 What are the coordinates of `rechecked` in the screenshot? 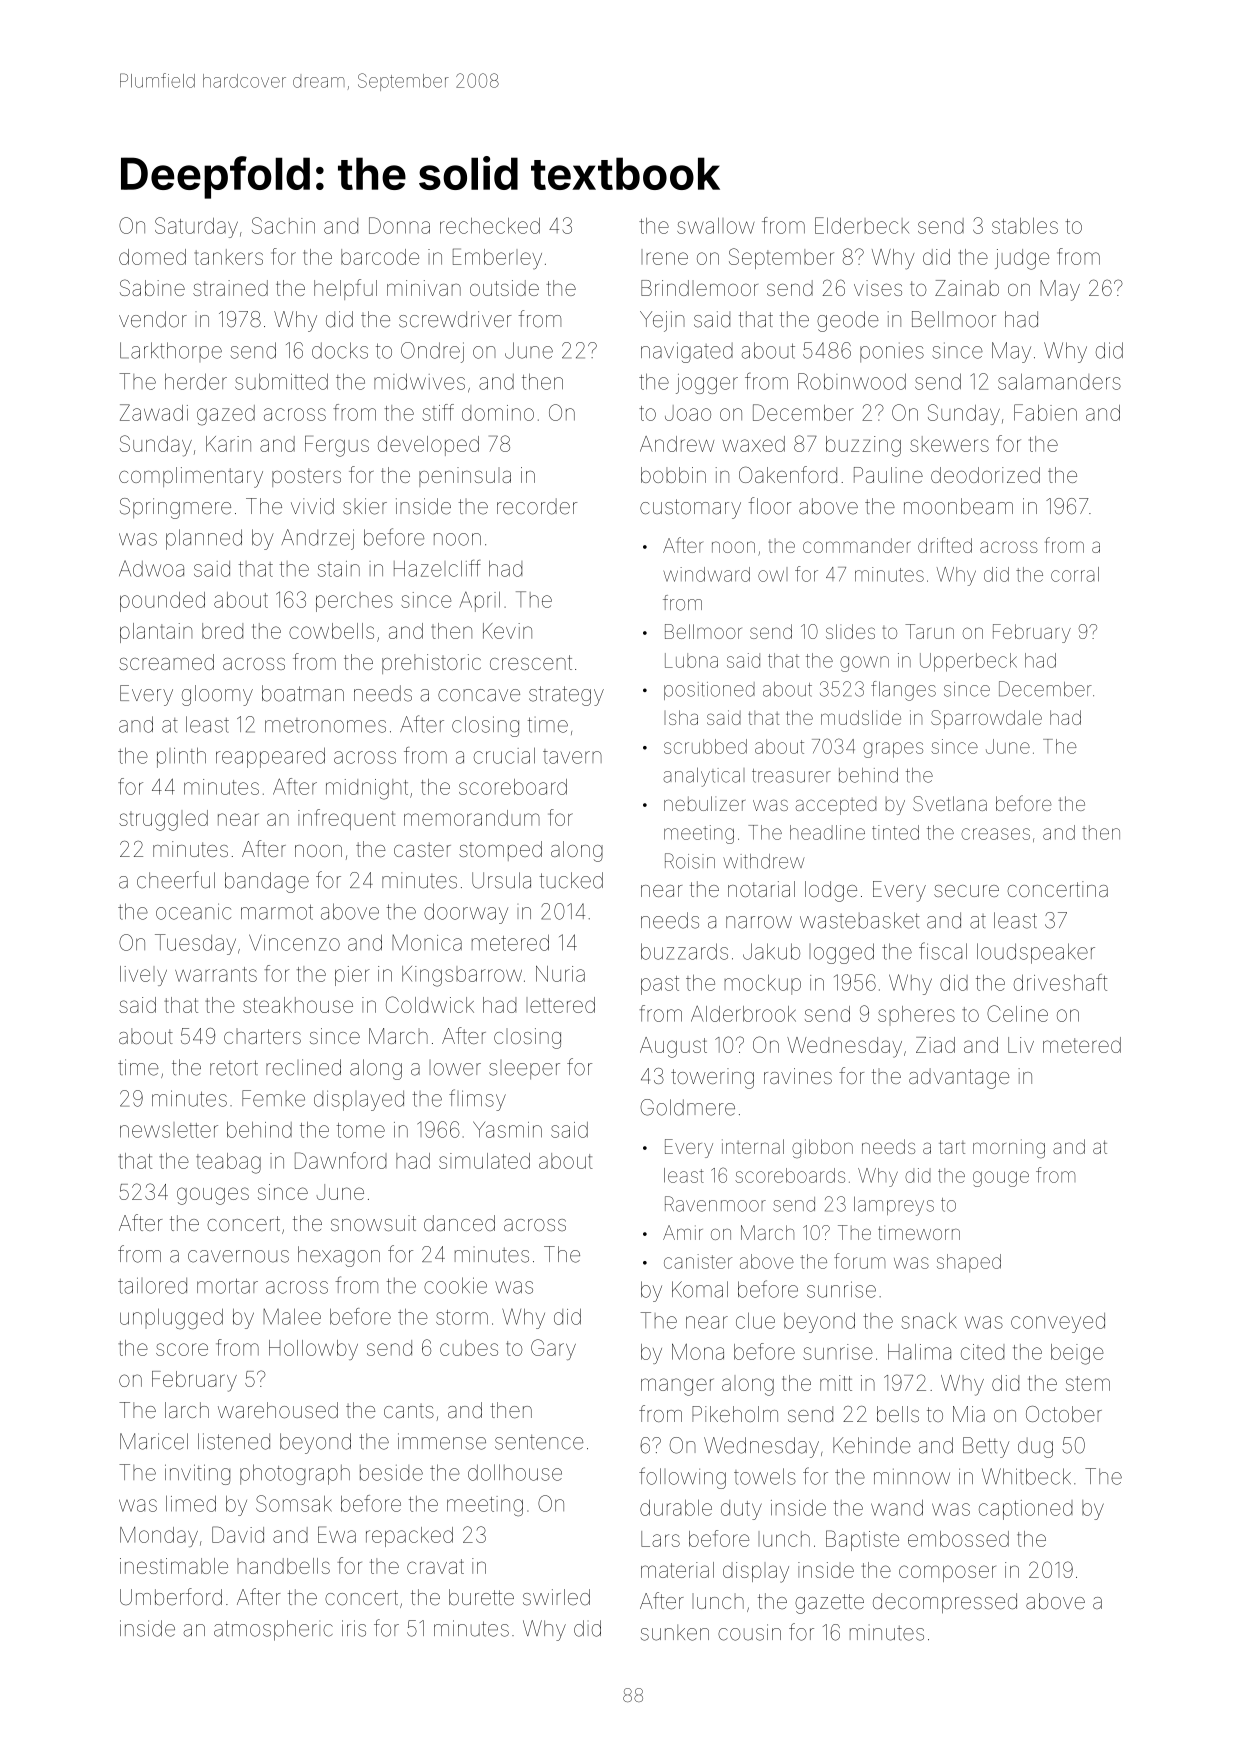 It's located at (490, 226).
